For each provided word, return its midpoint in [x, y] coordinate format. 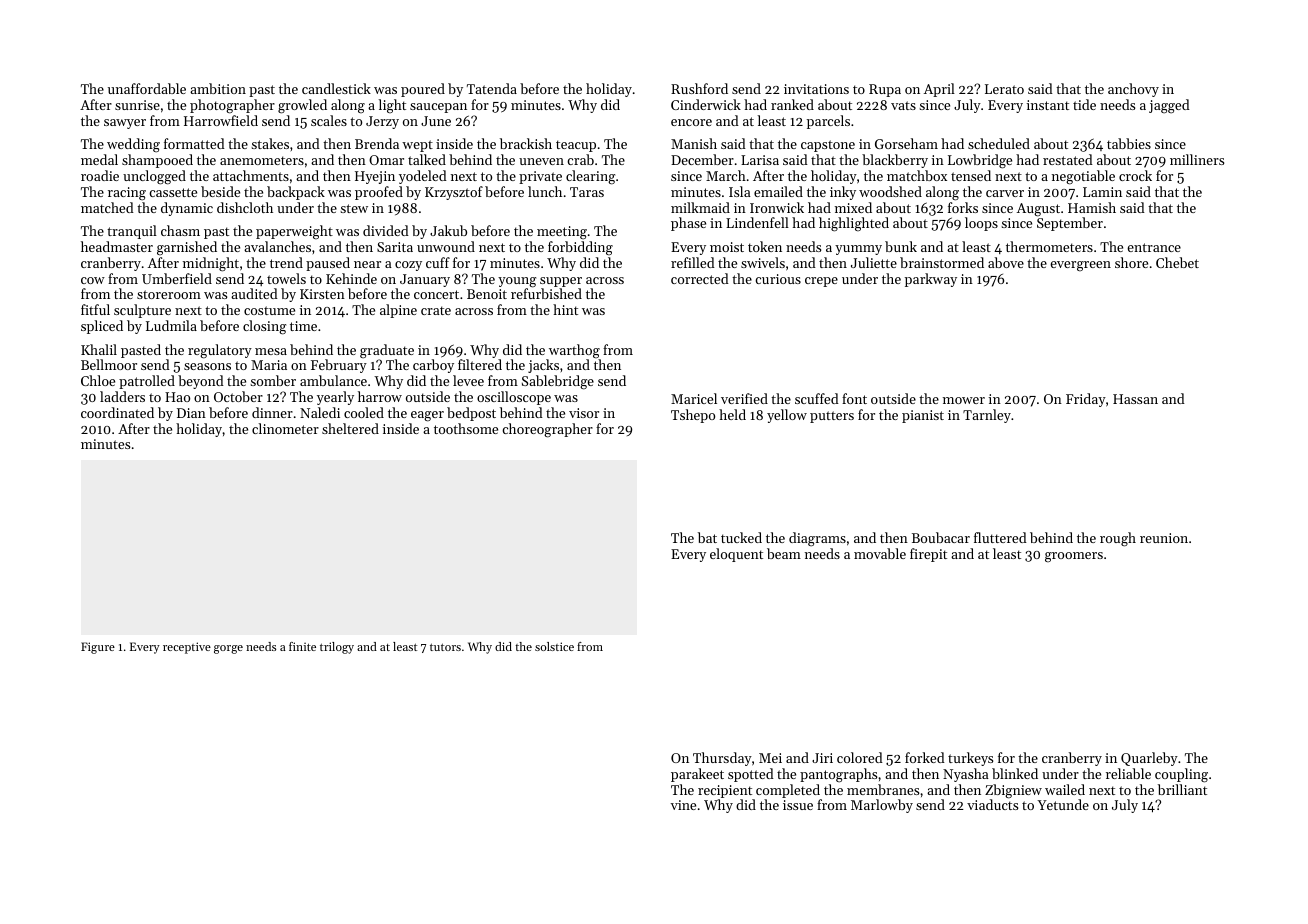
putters [832, 417]
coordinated [117, 412]
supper [561, 282]
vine [683, 805]
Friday [1086, 400]
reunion [1164, 538]
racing [127, 194]
